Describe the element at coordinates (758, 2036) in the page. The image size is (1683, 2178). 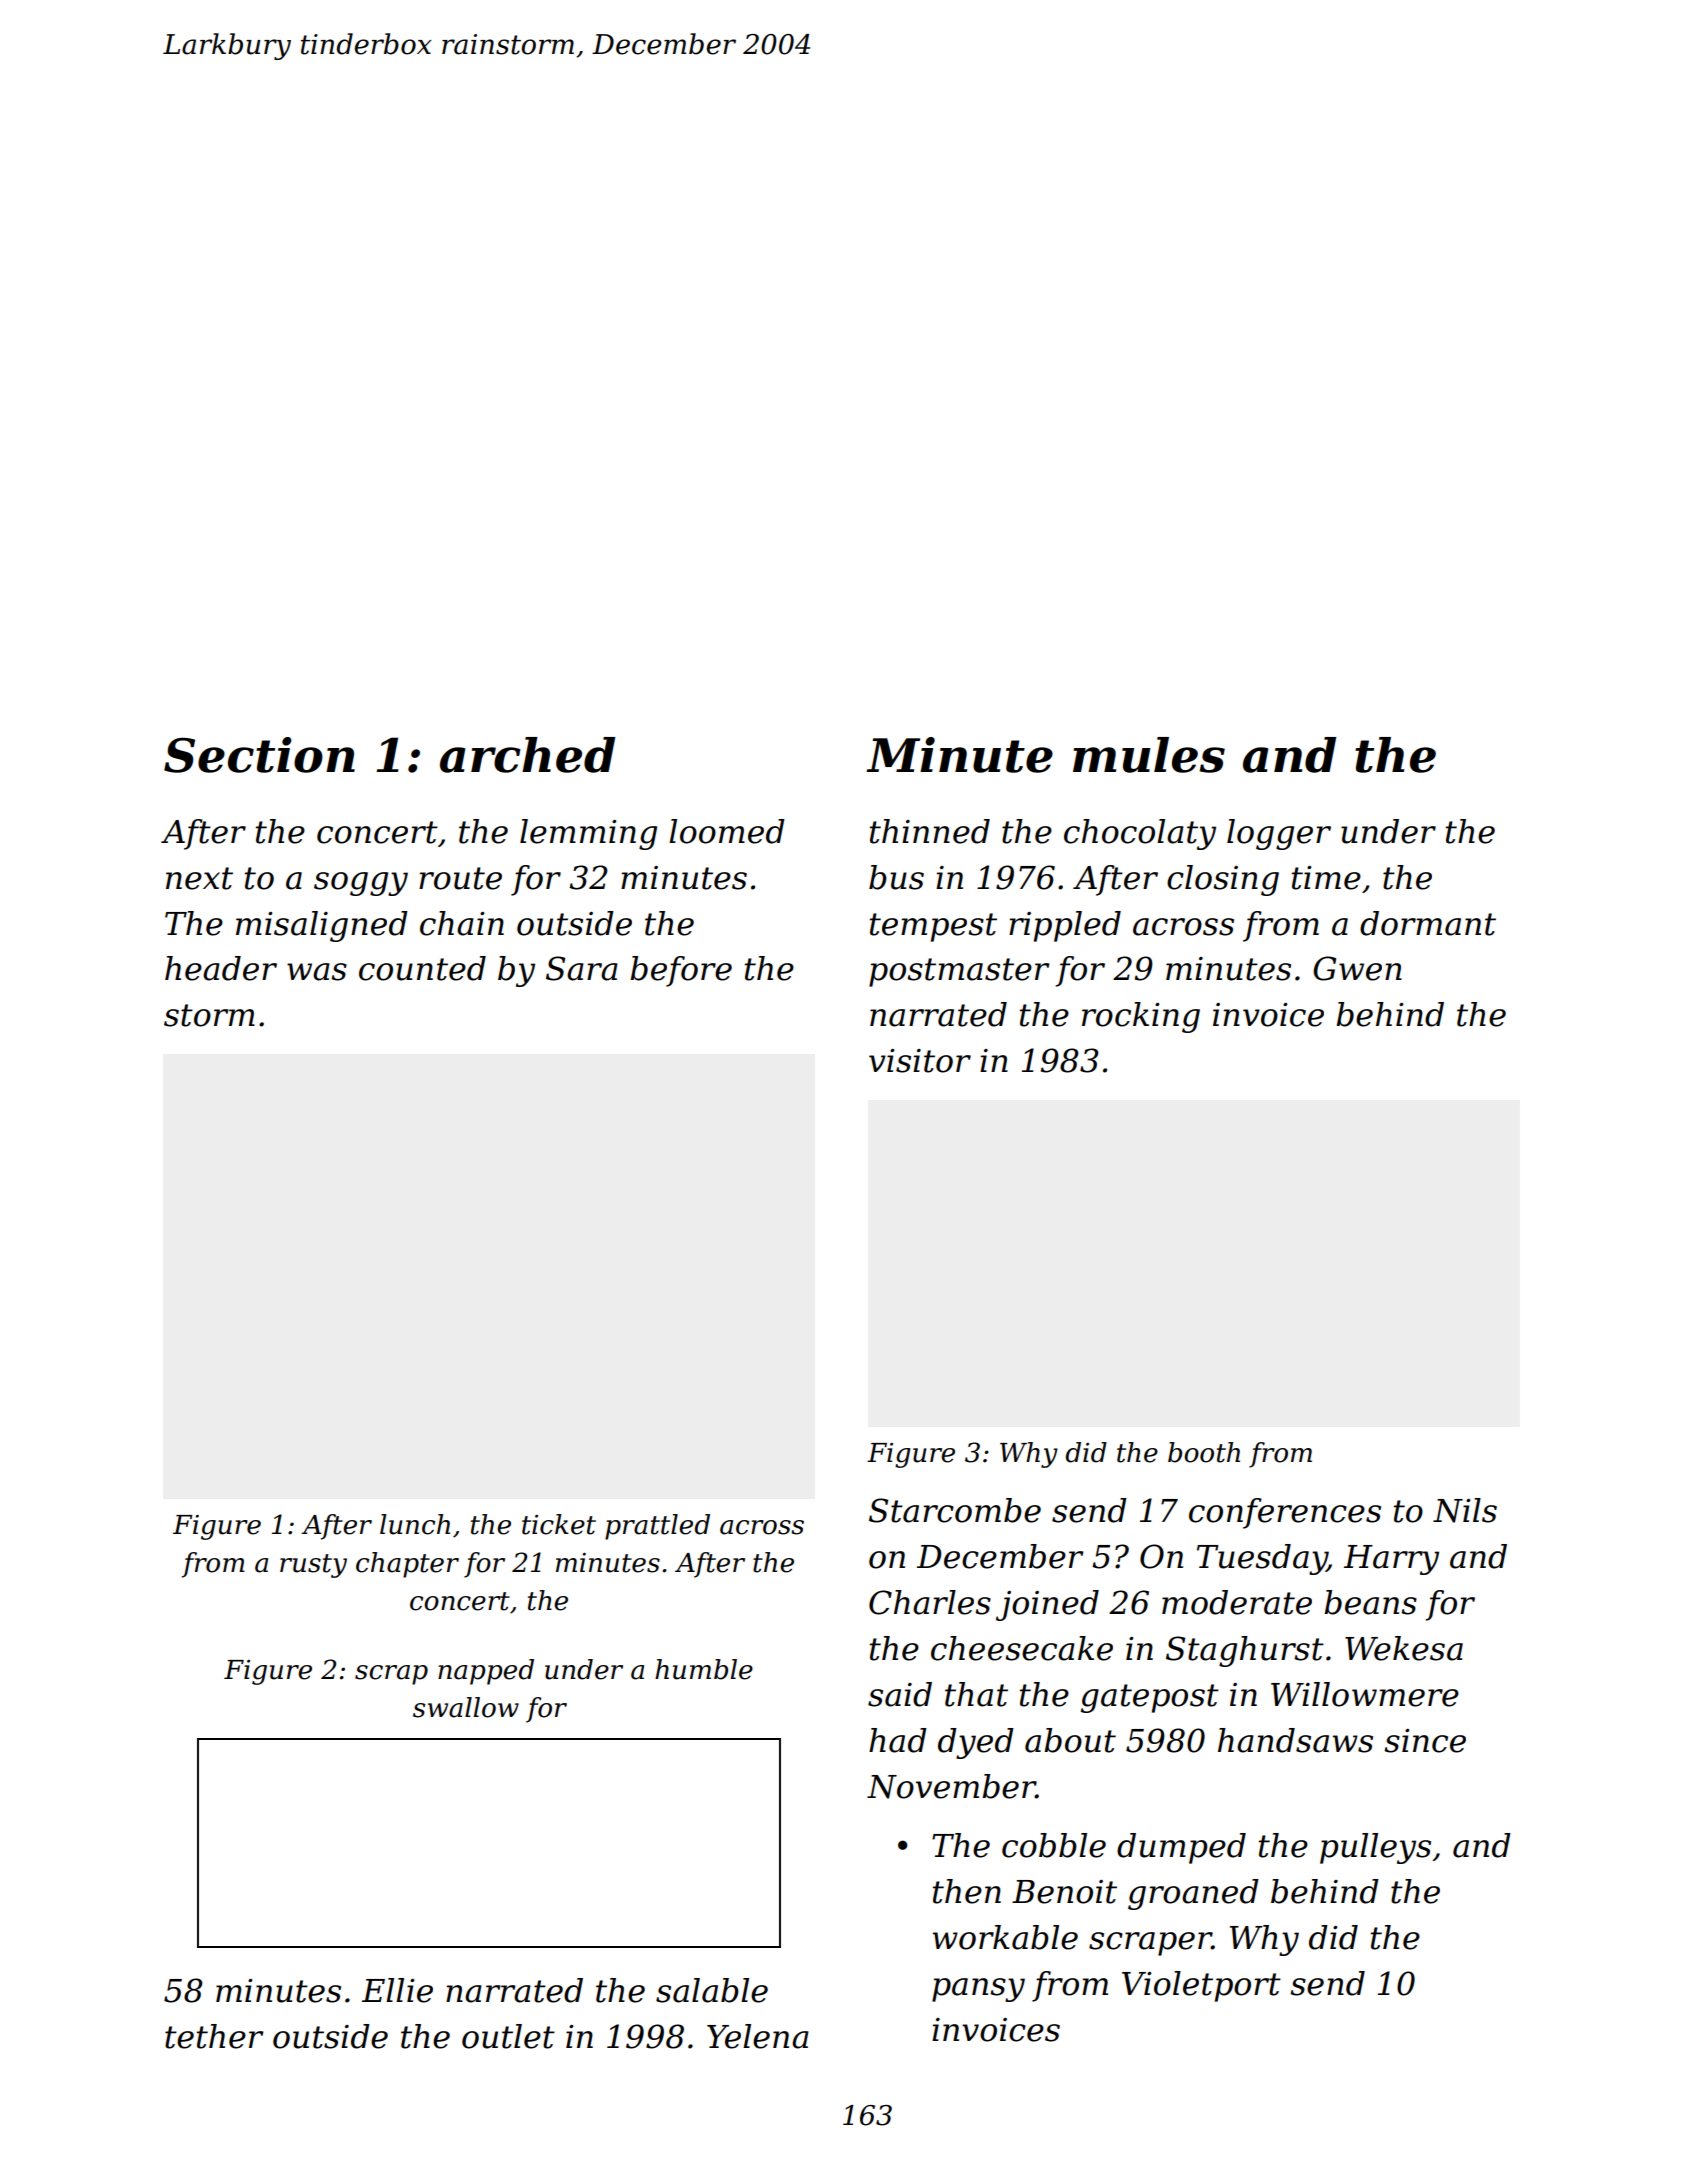
I see `Yelena` at that location.
